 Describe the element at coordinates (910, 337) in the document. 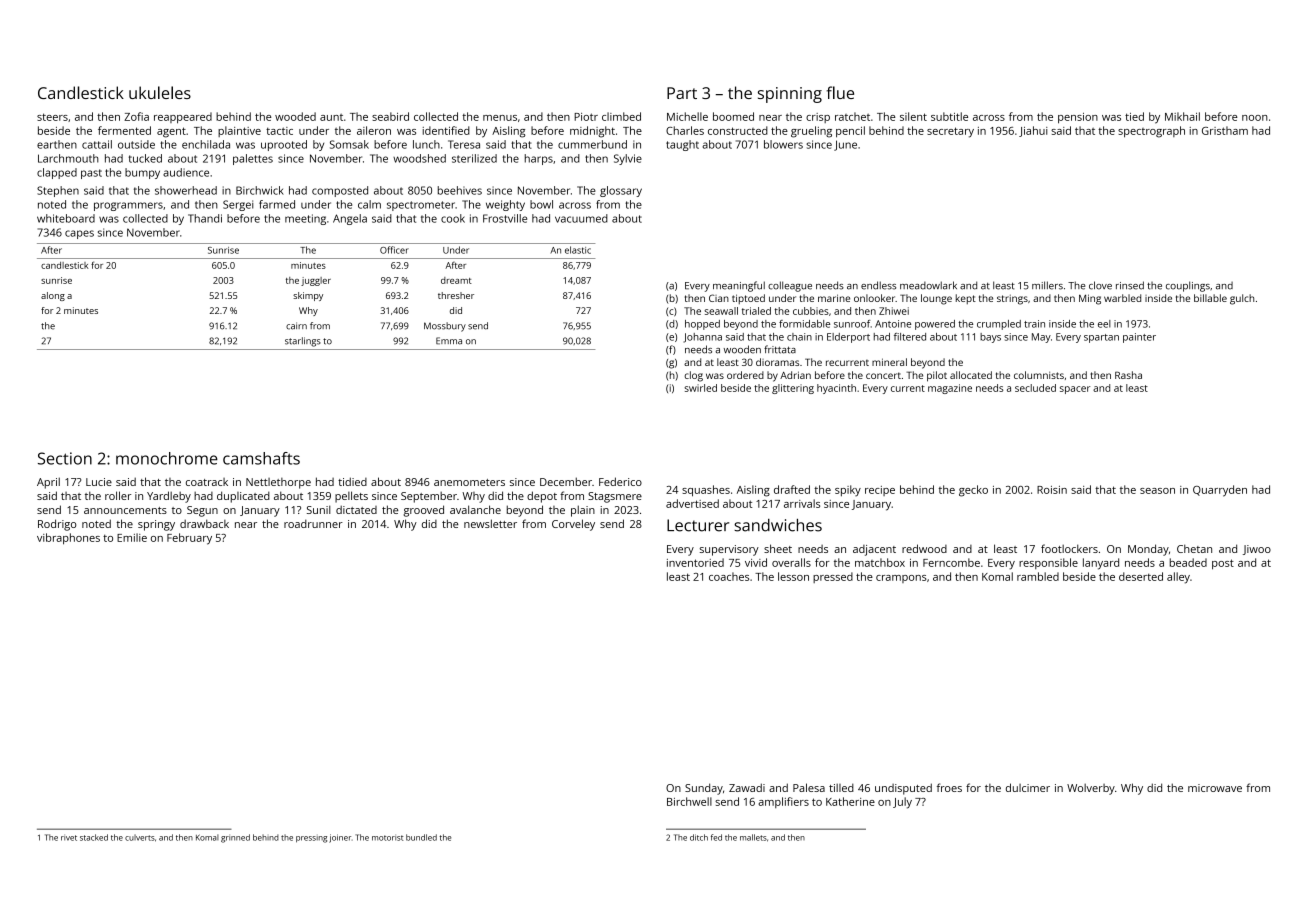

I see `filtered` at that location.
